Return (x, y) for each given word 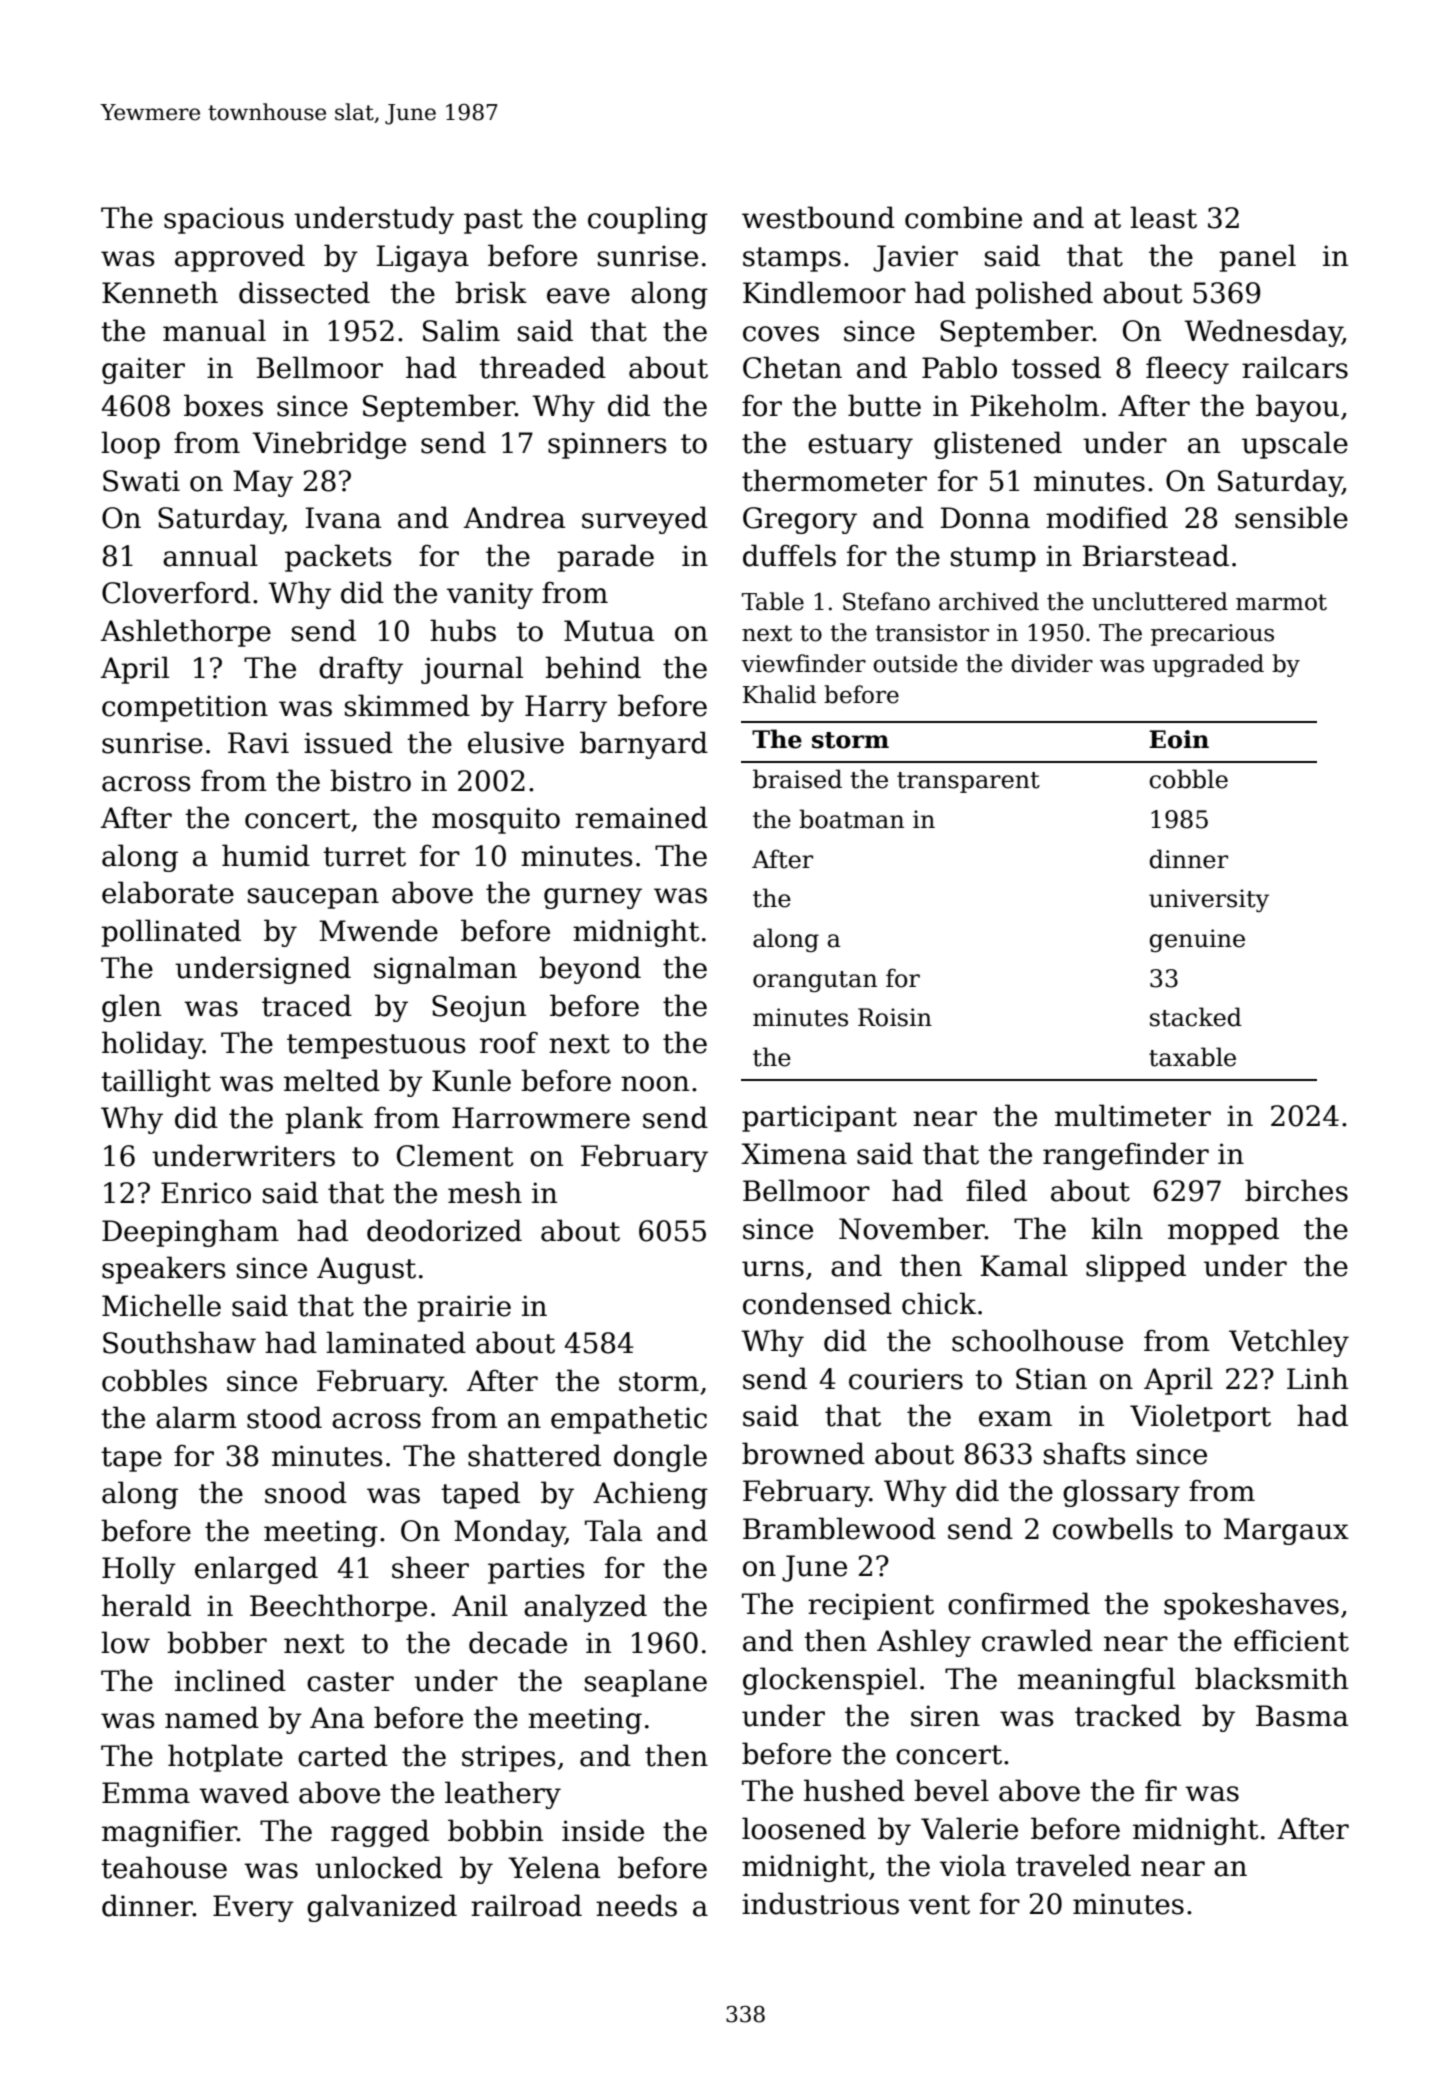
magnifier (169, 1833)
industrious (820, 1903)
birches (1296, 1190)
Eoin (1179, 739)
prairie (464, 1308)
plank (324, 1120)
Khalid (779, 694)
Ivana (343, 518)
